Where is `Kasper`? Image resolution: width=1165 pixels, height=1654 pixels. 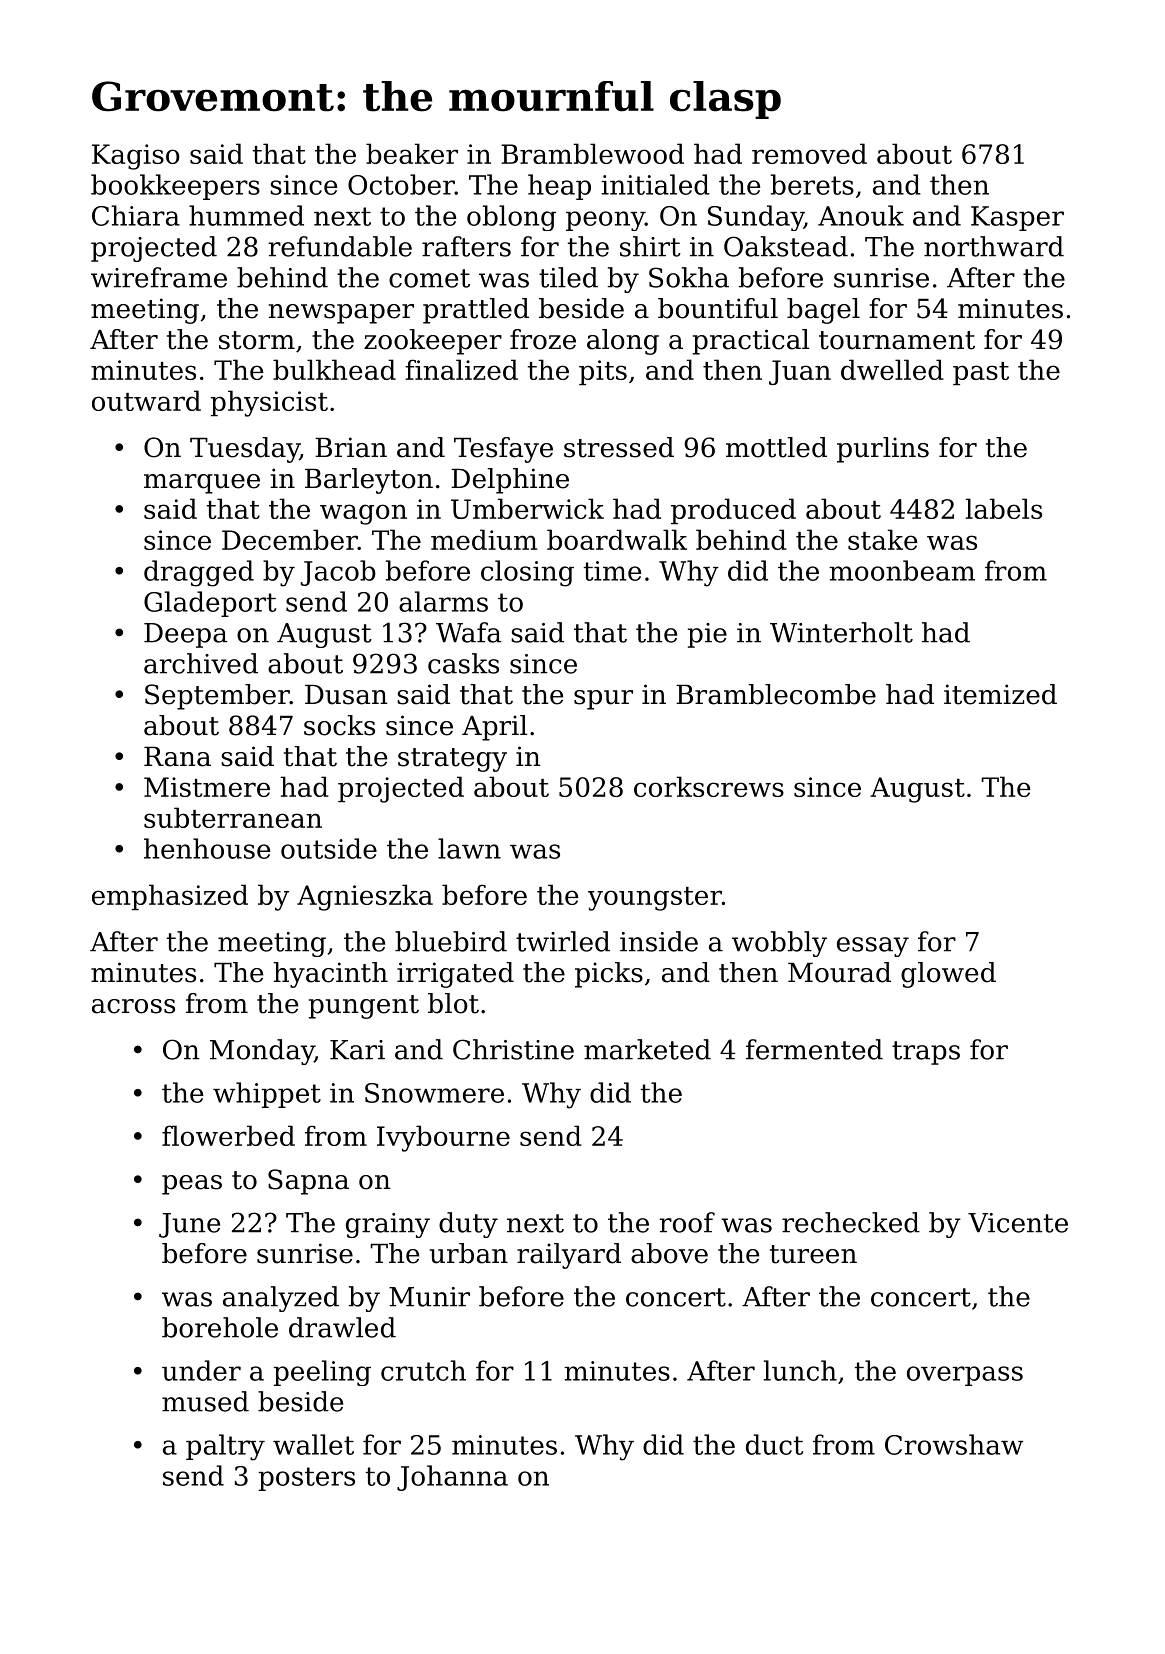 Kasper is located at coordinates (1017, 218).
